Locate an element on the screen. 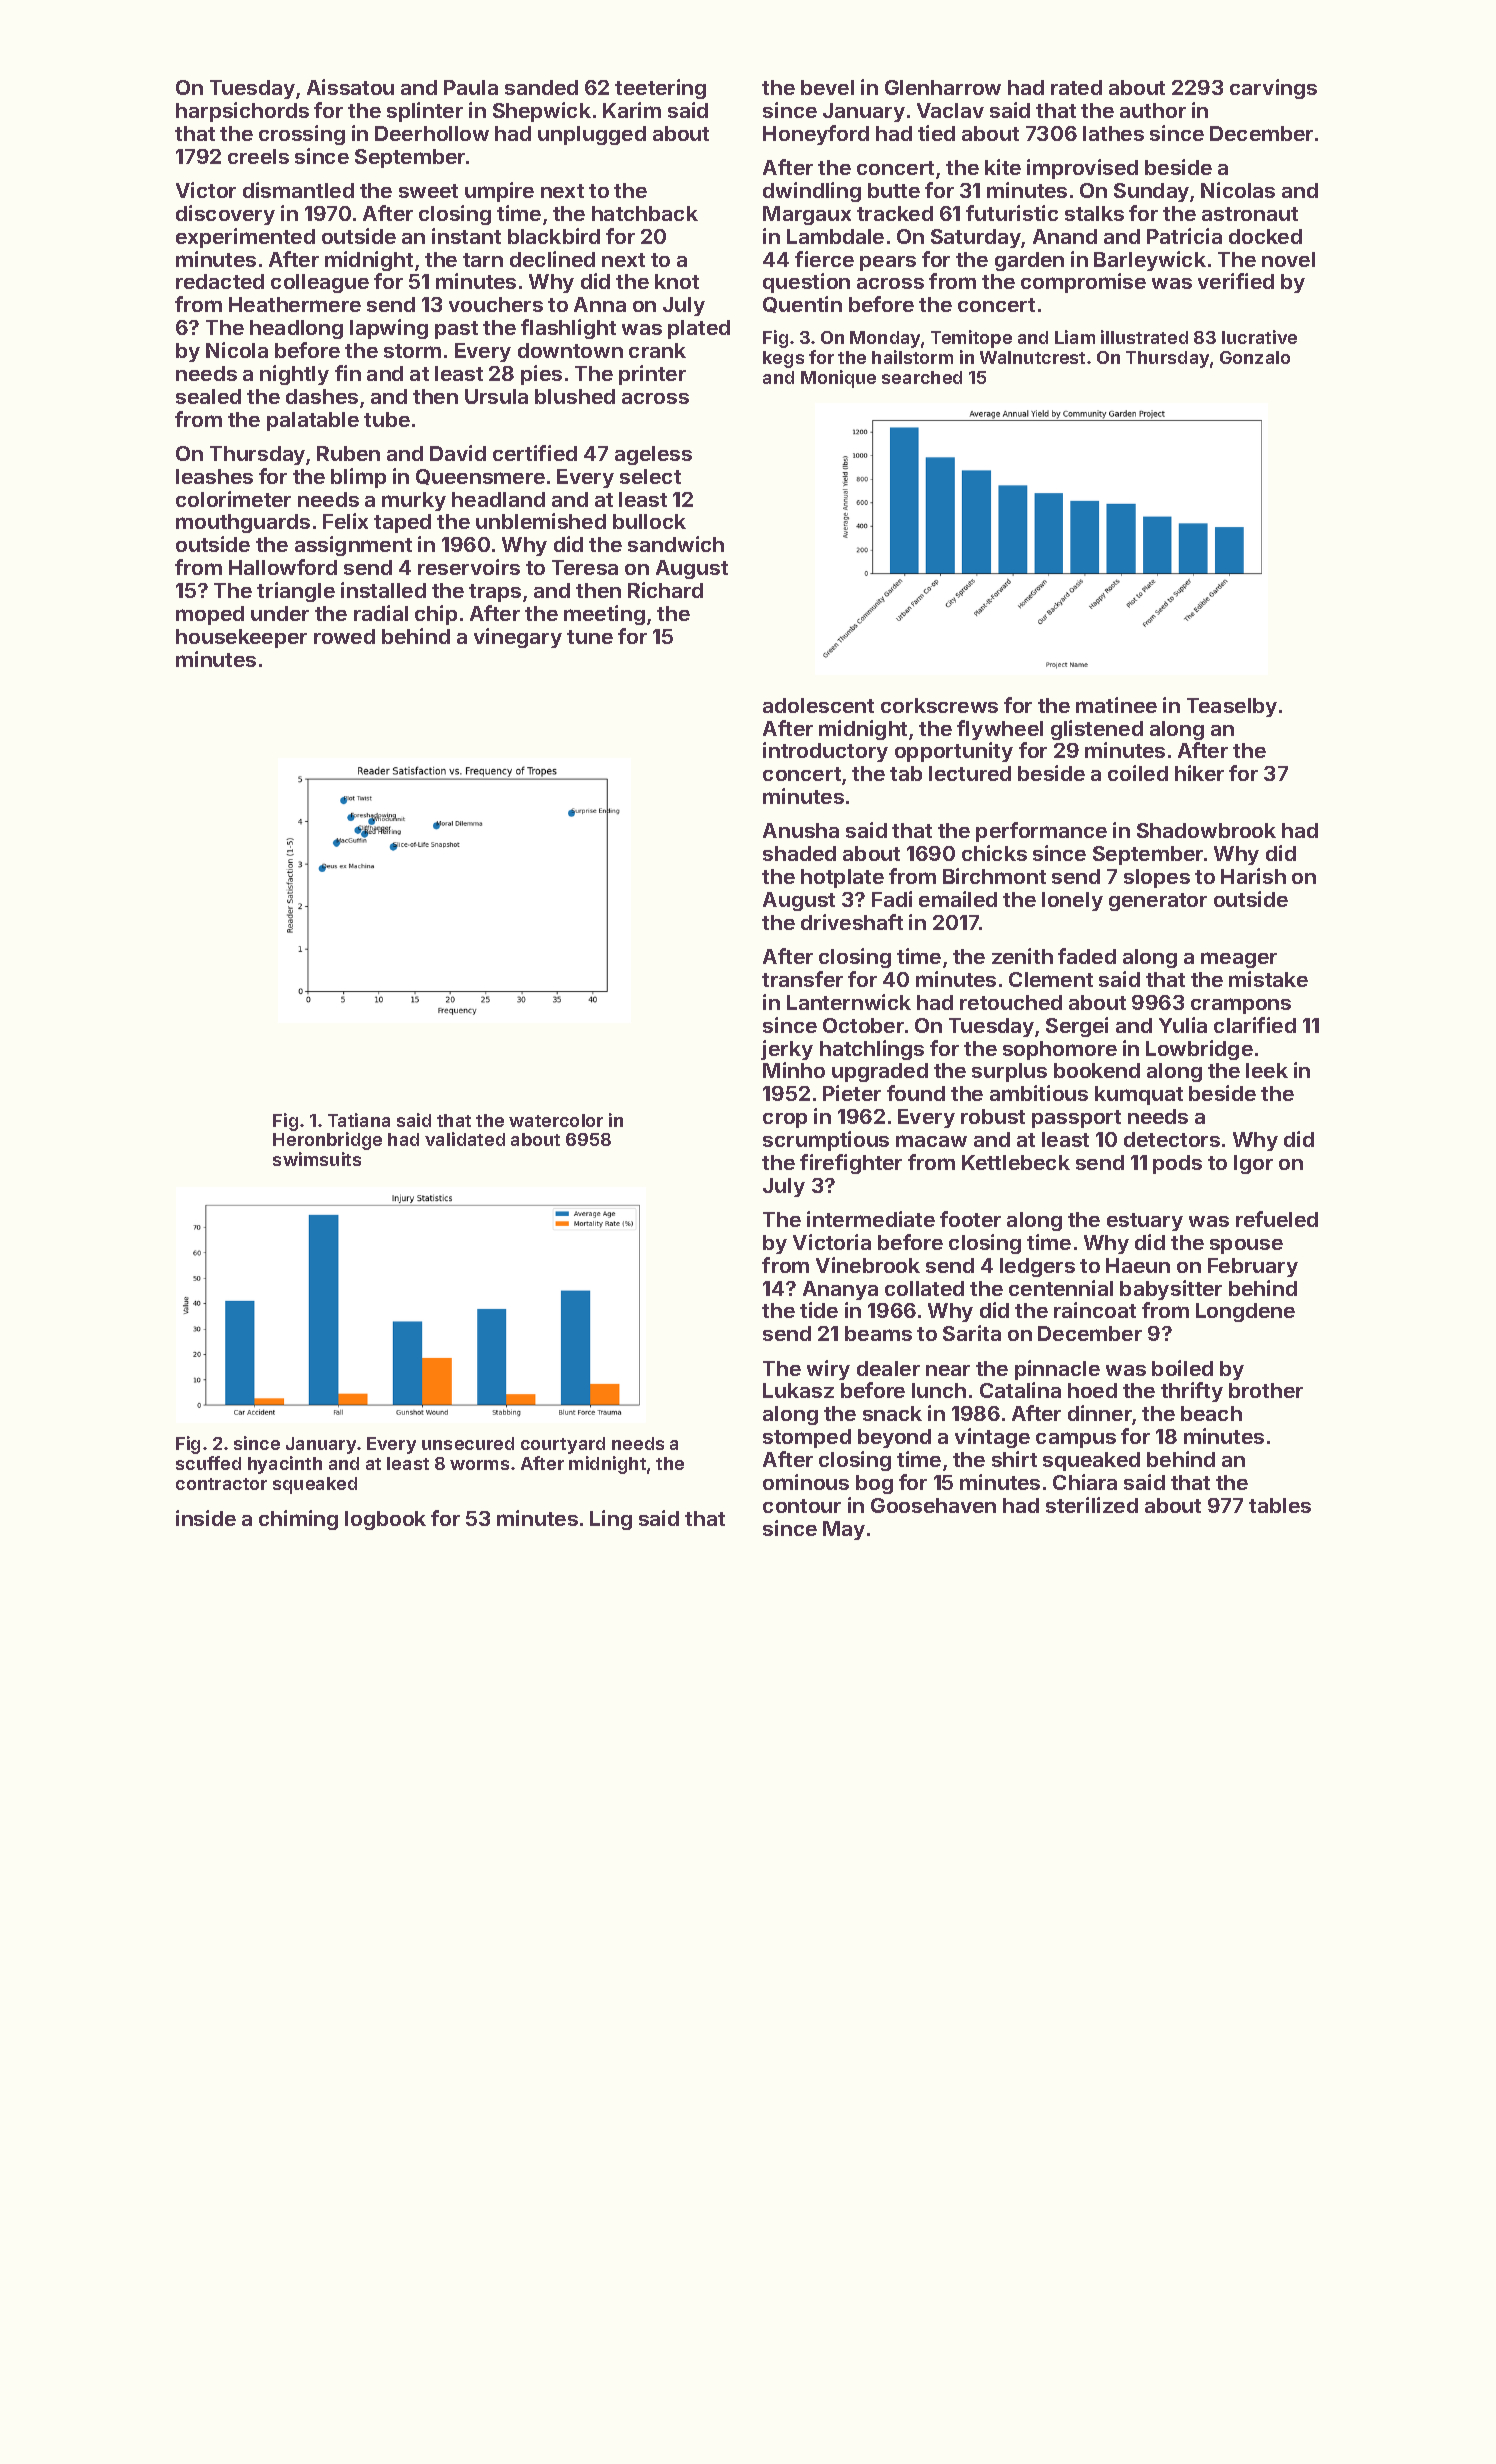 The height and width of the screenshot is (2464, 1496). swimsuits is located at coordinates (317, 1159).
